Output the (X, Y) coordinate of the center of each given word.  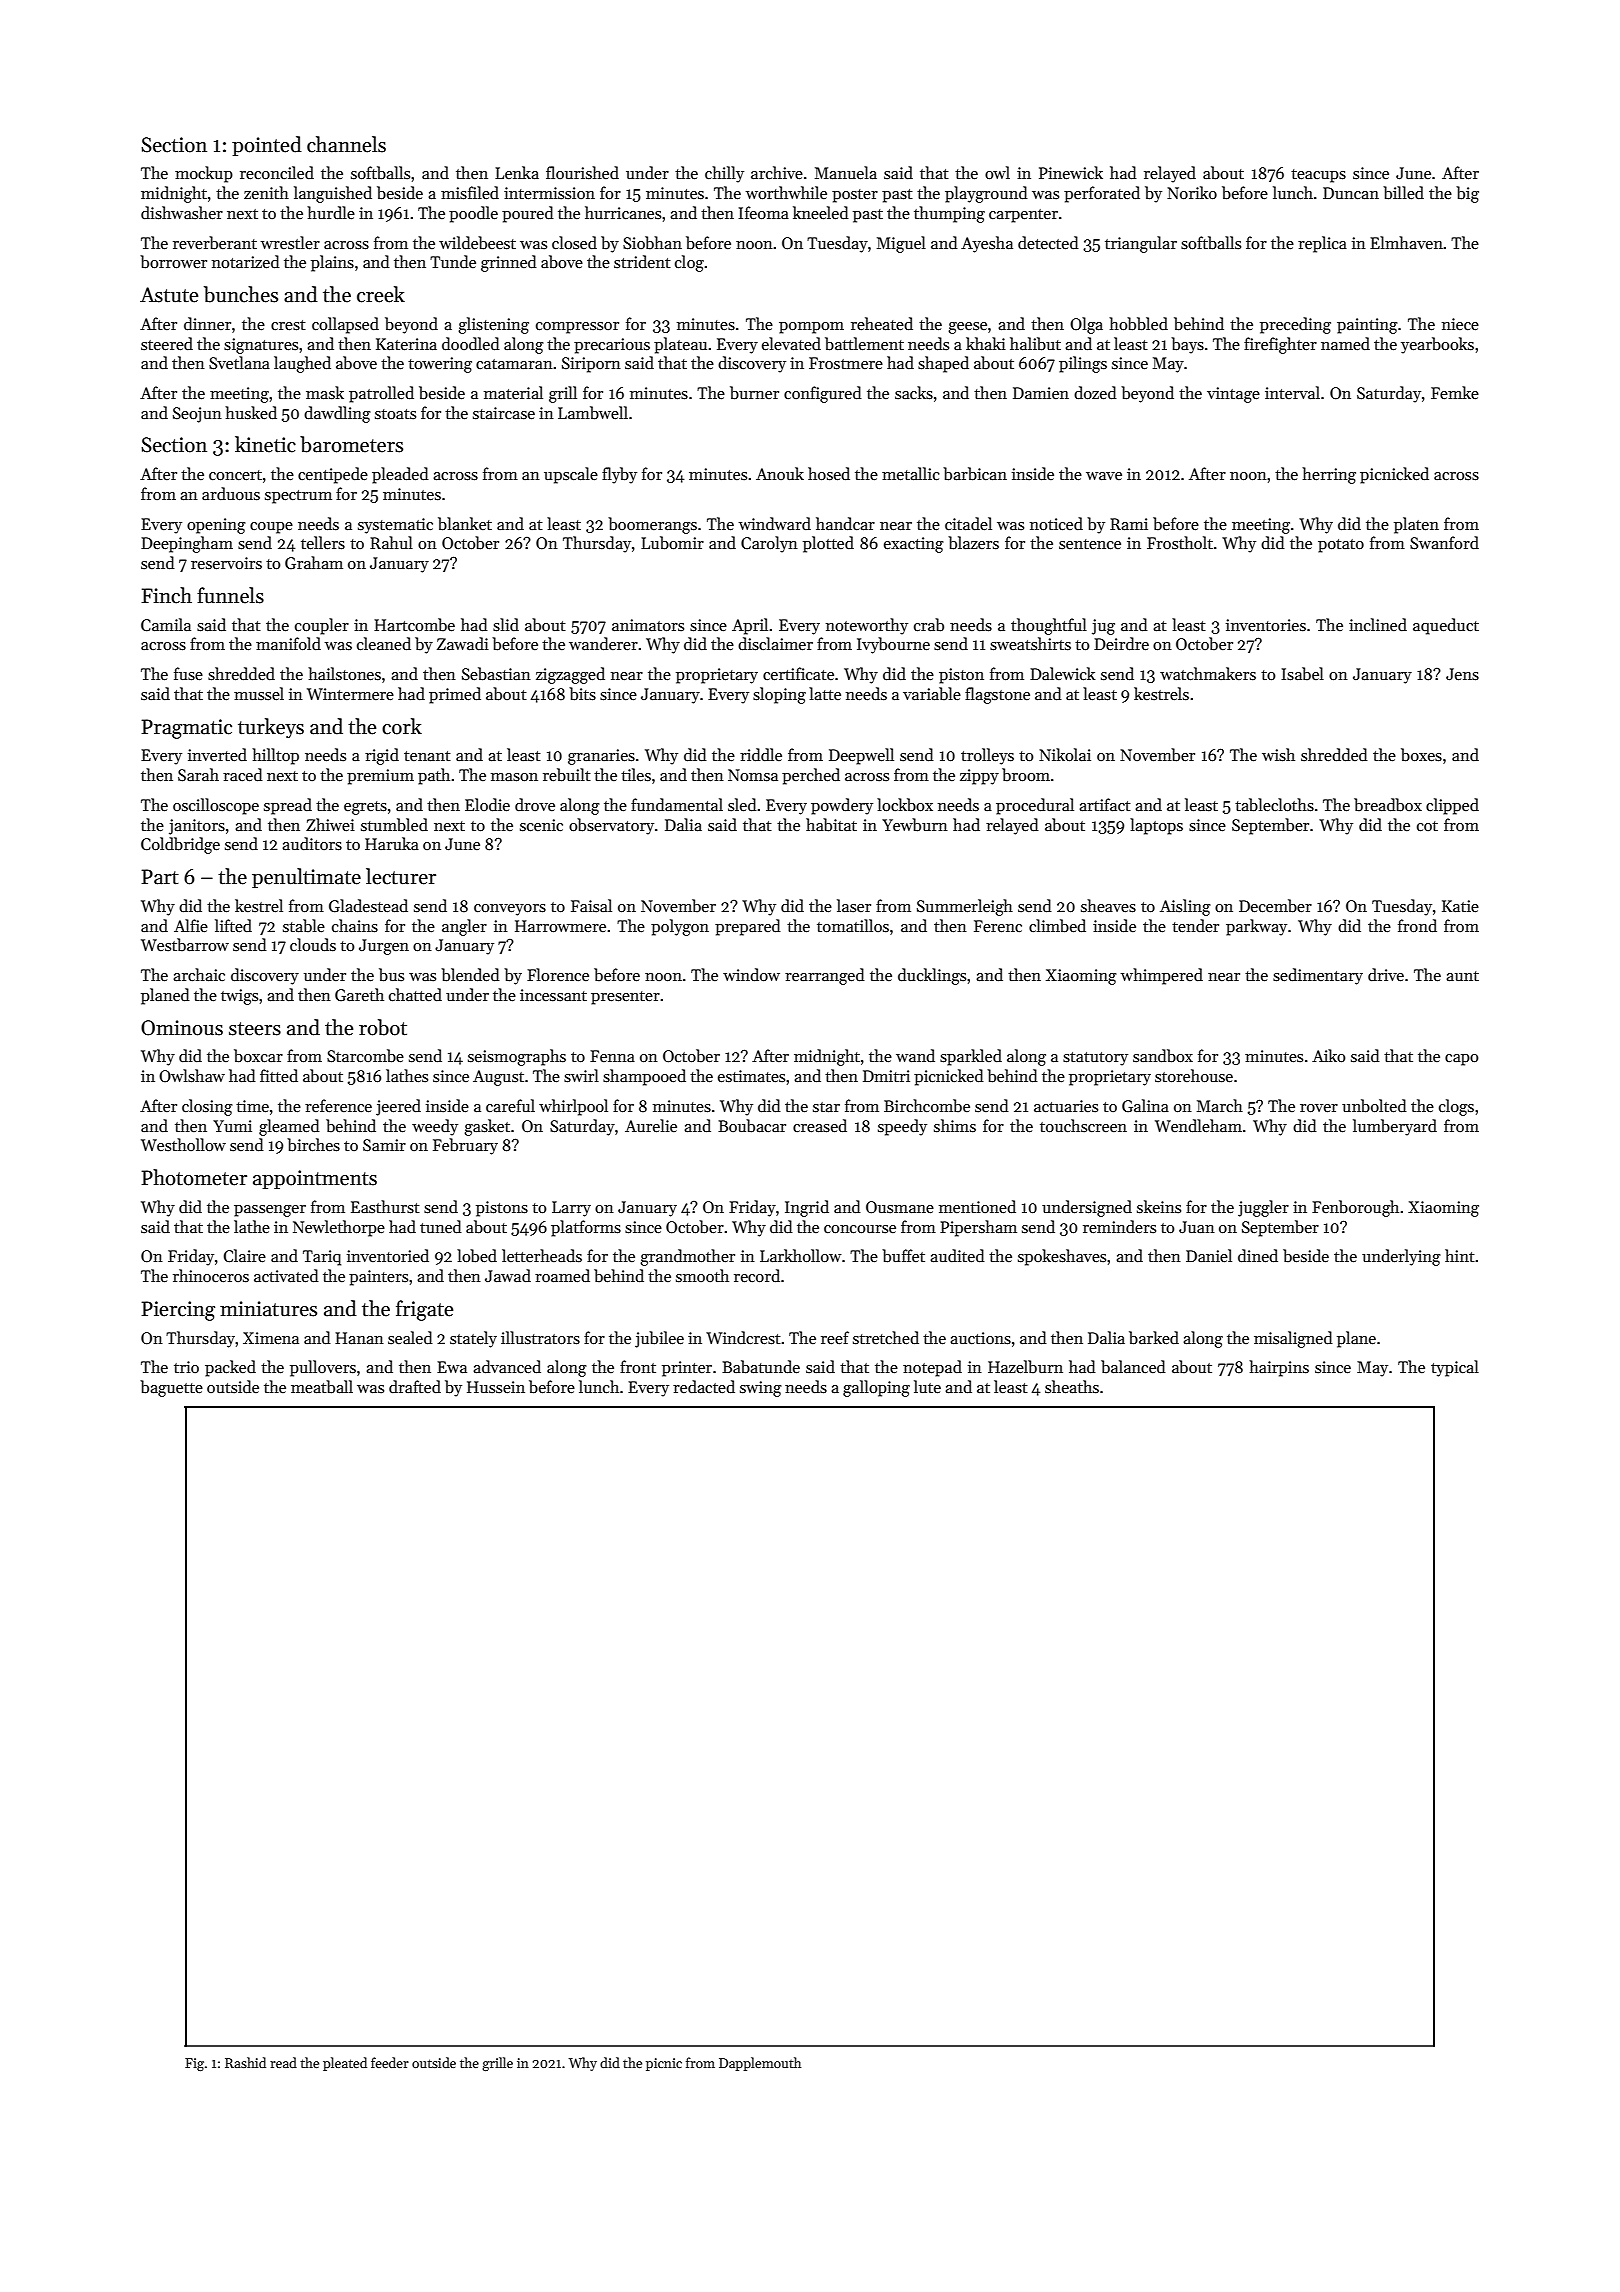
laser (854, 905)
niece (1460, 324)
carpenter (1023, 216)
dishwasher (182, 213)
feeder (390, 2062)
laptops (1156, 826)
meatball (322, 1387)
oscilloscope (216, 806)
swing (761, 1389)
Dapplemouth (760, 2064)
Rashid (245, 2062)
